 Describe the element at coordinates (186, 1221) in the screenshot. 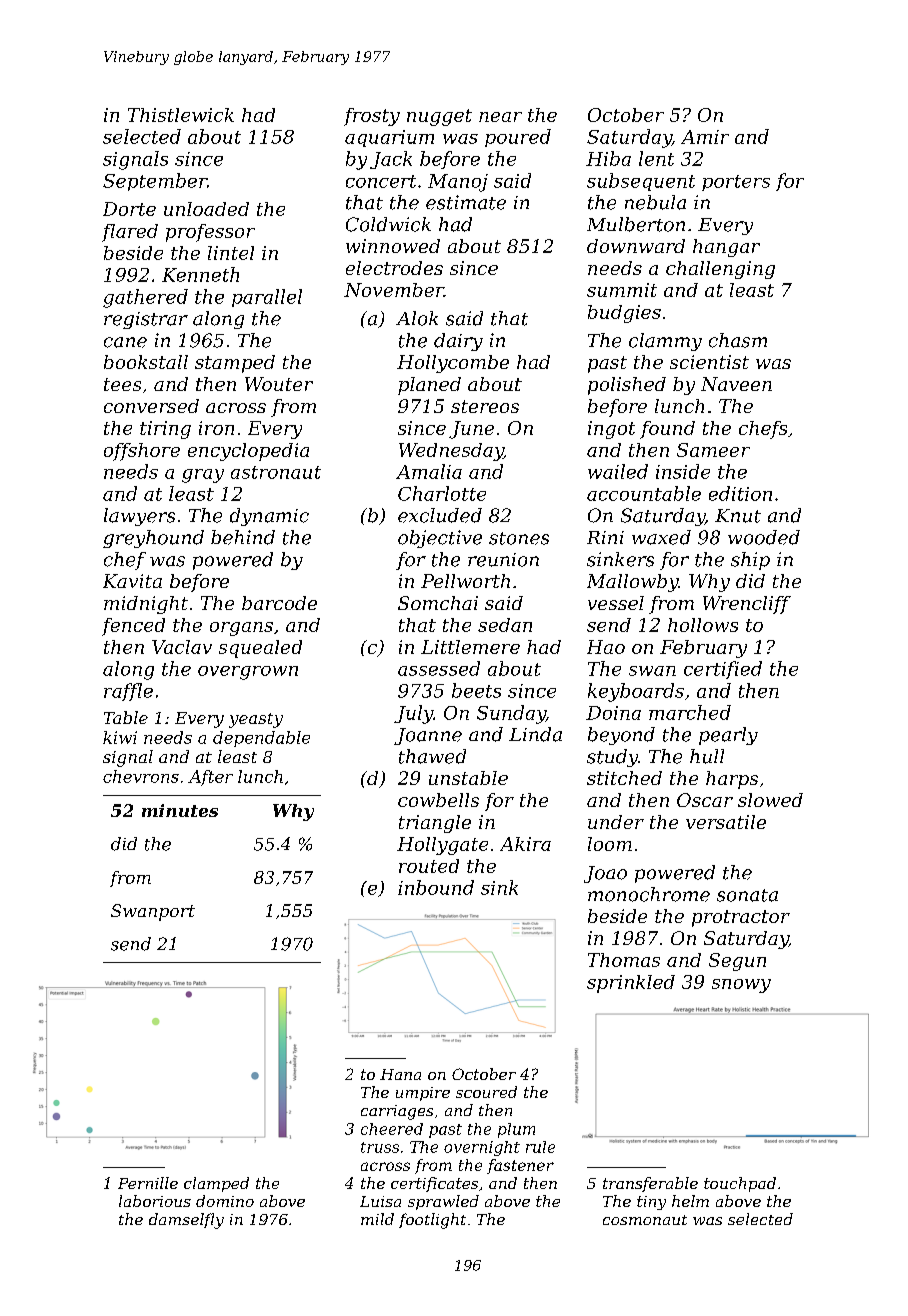

I see `damselfly` at that location.
